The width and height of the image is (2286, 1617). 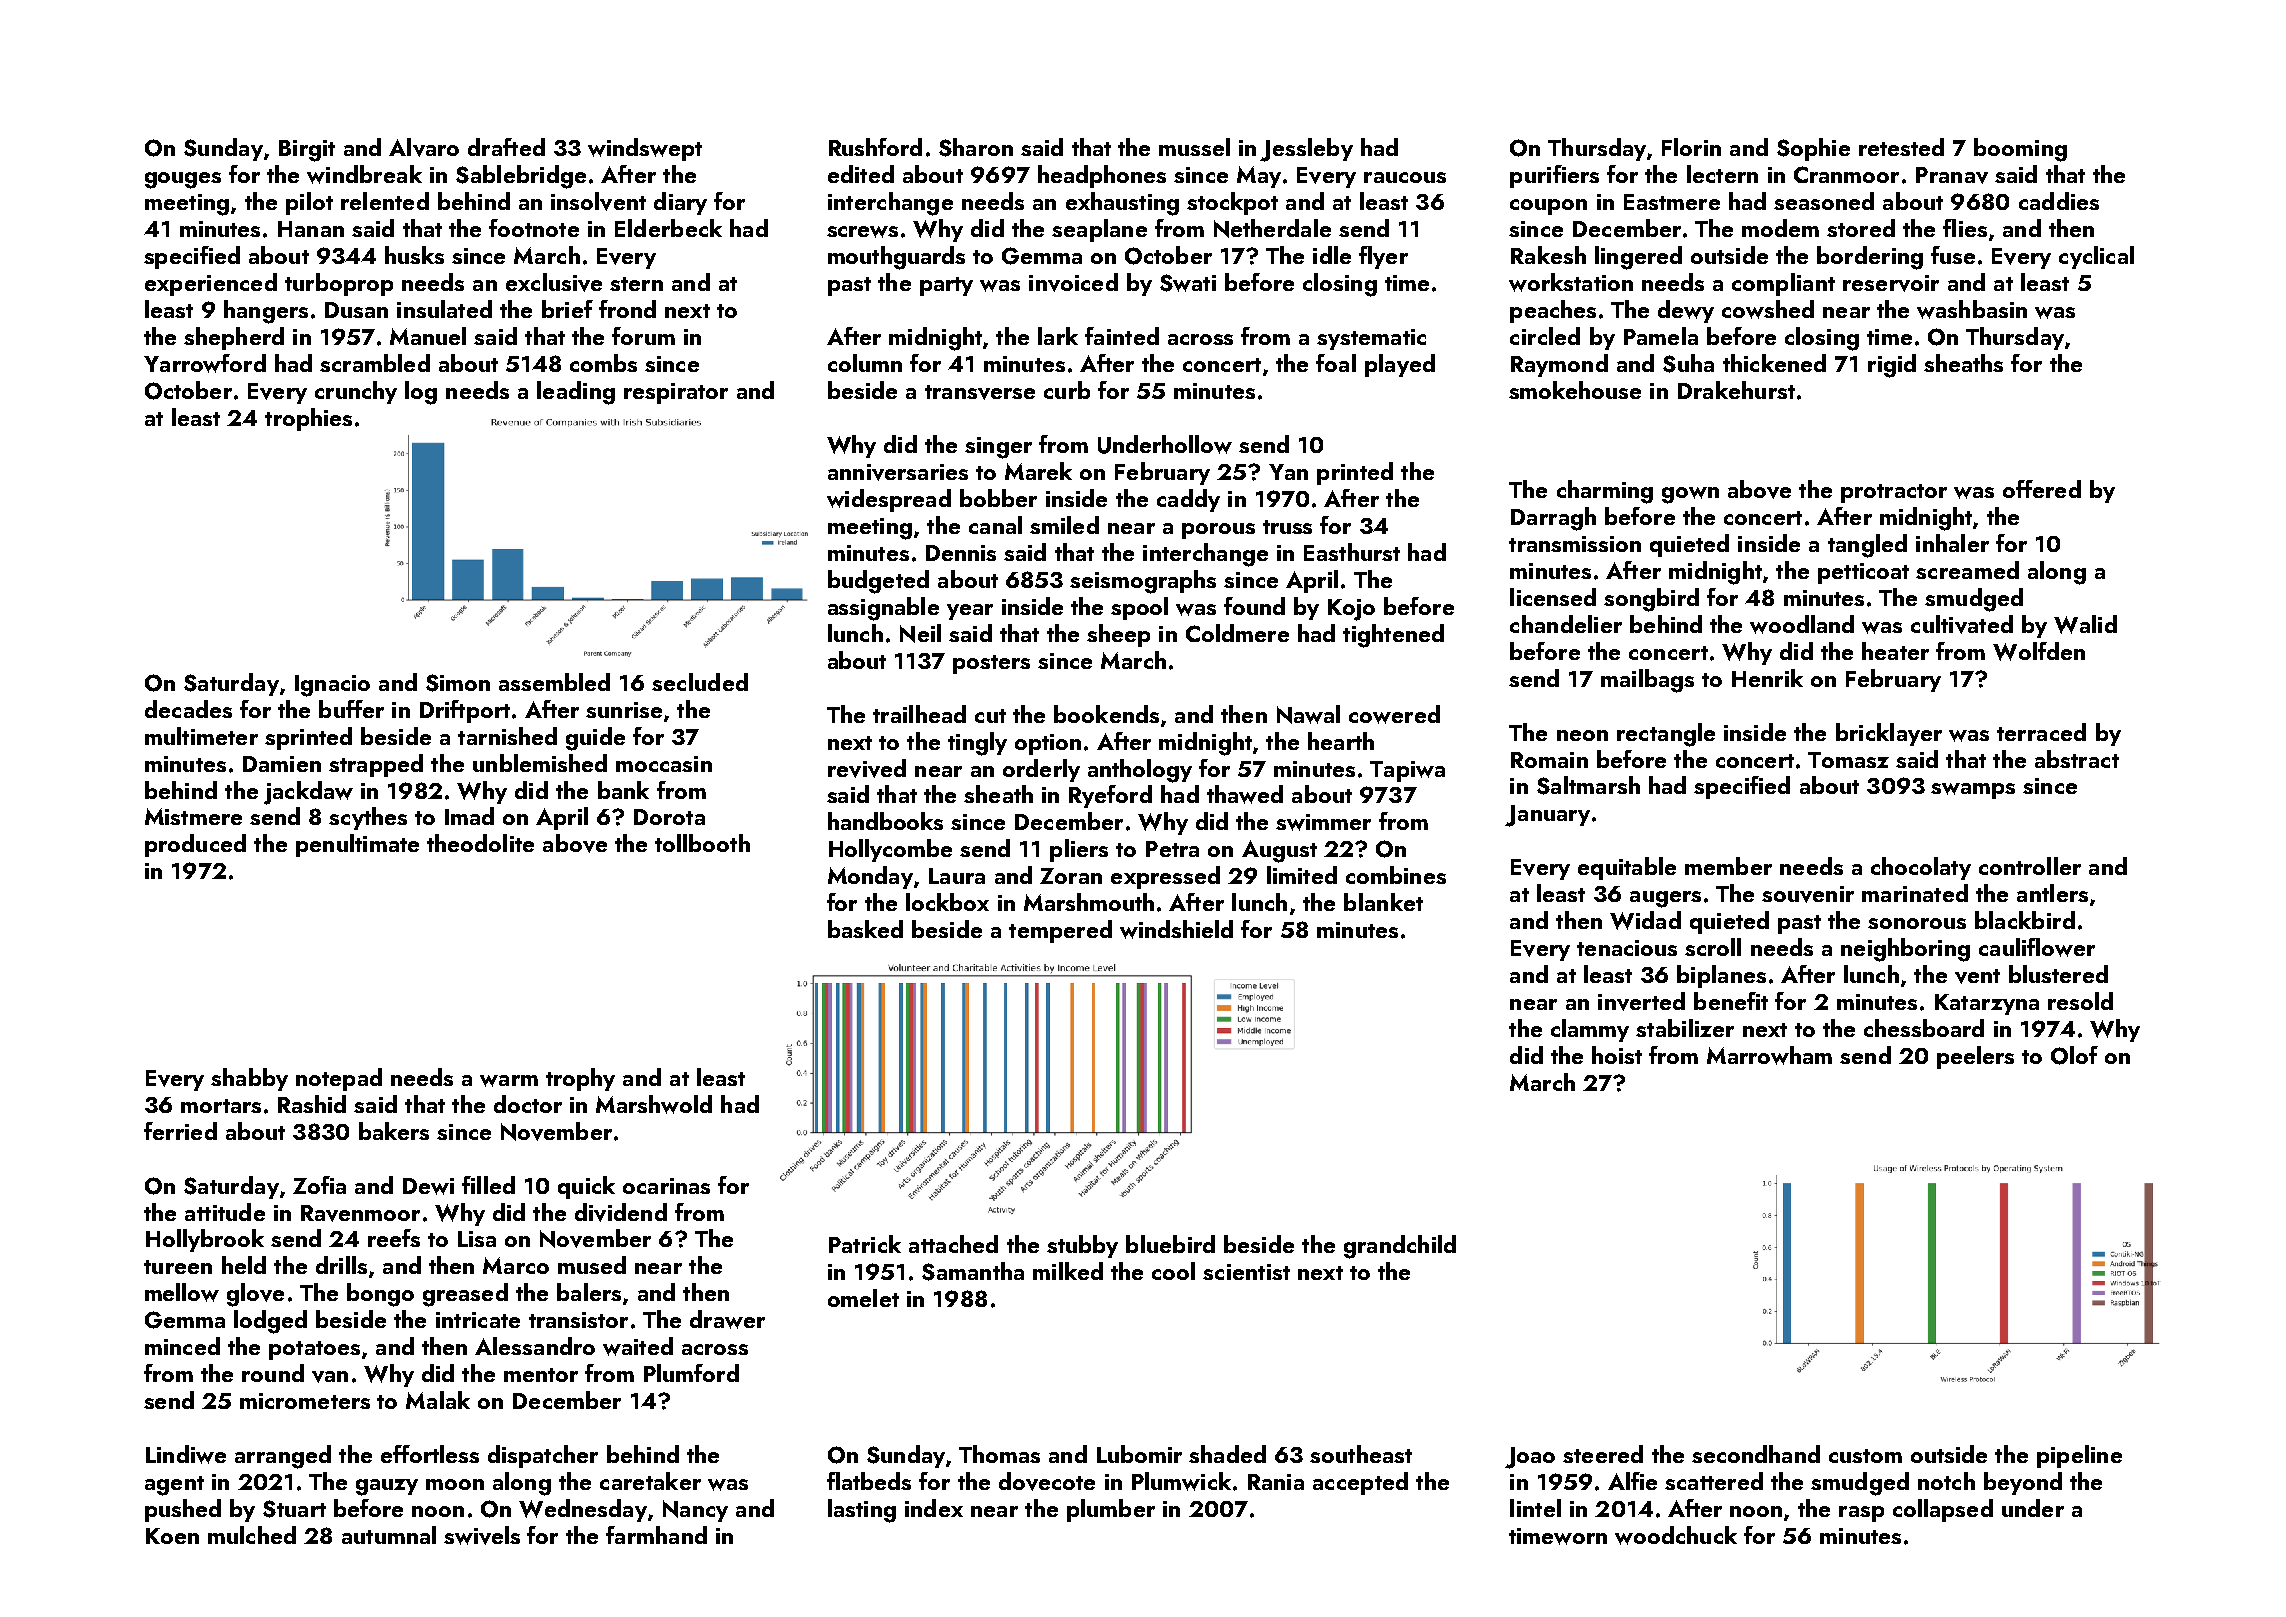 I want to click on plumber, so click(x=1111, y=1510).
